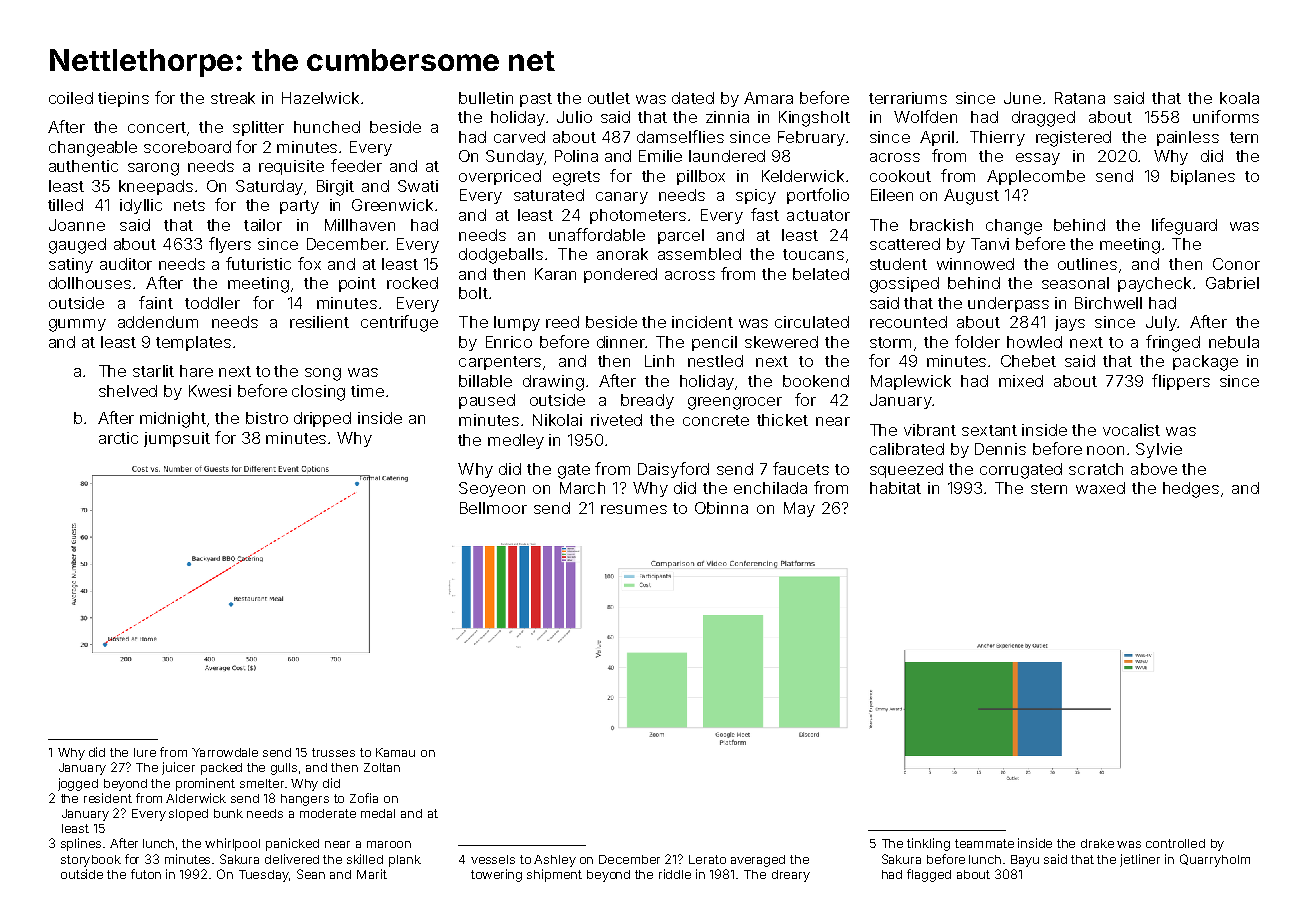 The height and width of the screenshot is (924, 1308). What do you see at coordinates (91, 861) in the screenshot?
I see `storybook` at bounding box center [91, 861].
